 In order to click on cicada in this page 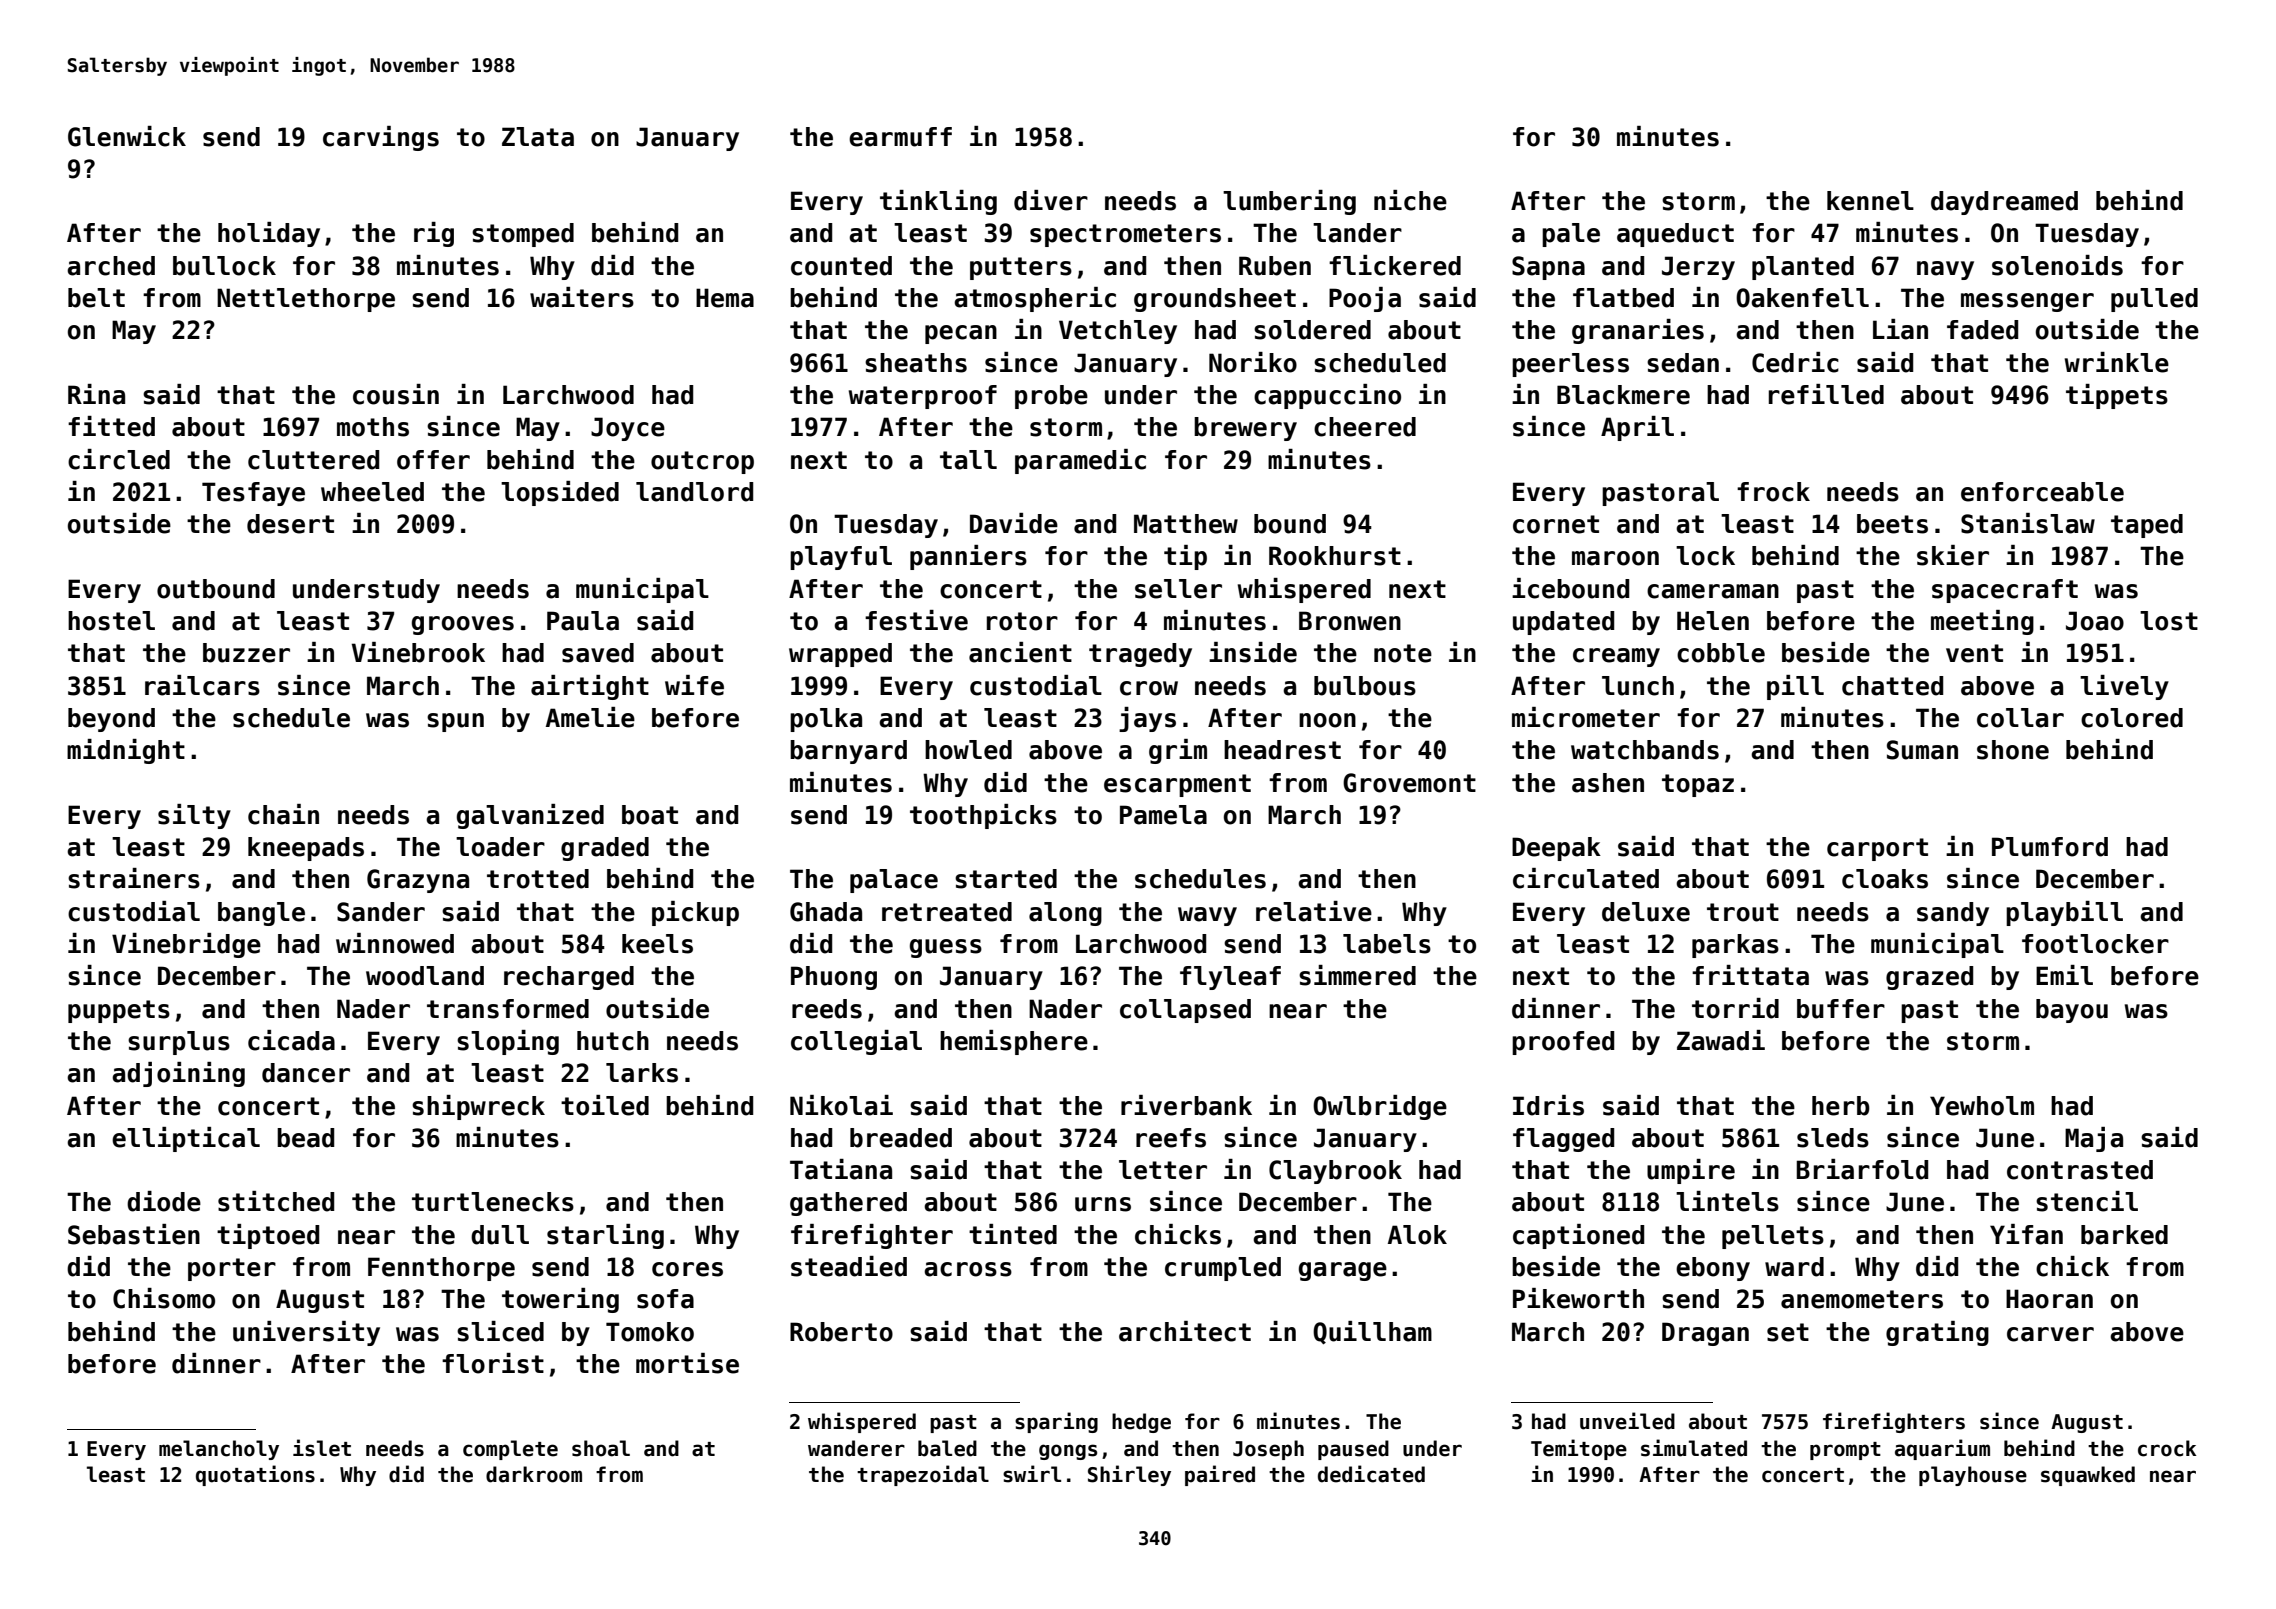, I will do `click(291, 1040)`.
